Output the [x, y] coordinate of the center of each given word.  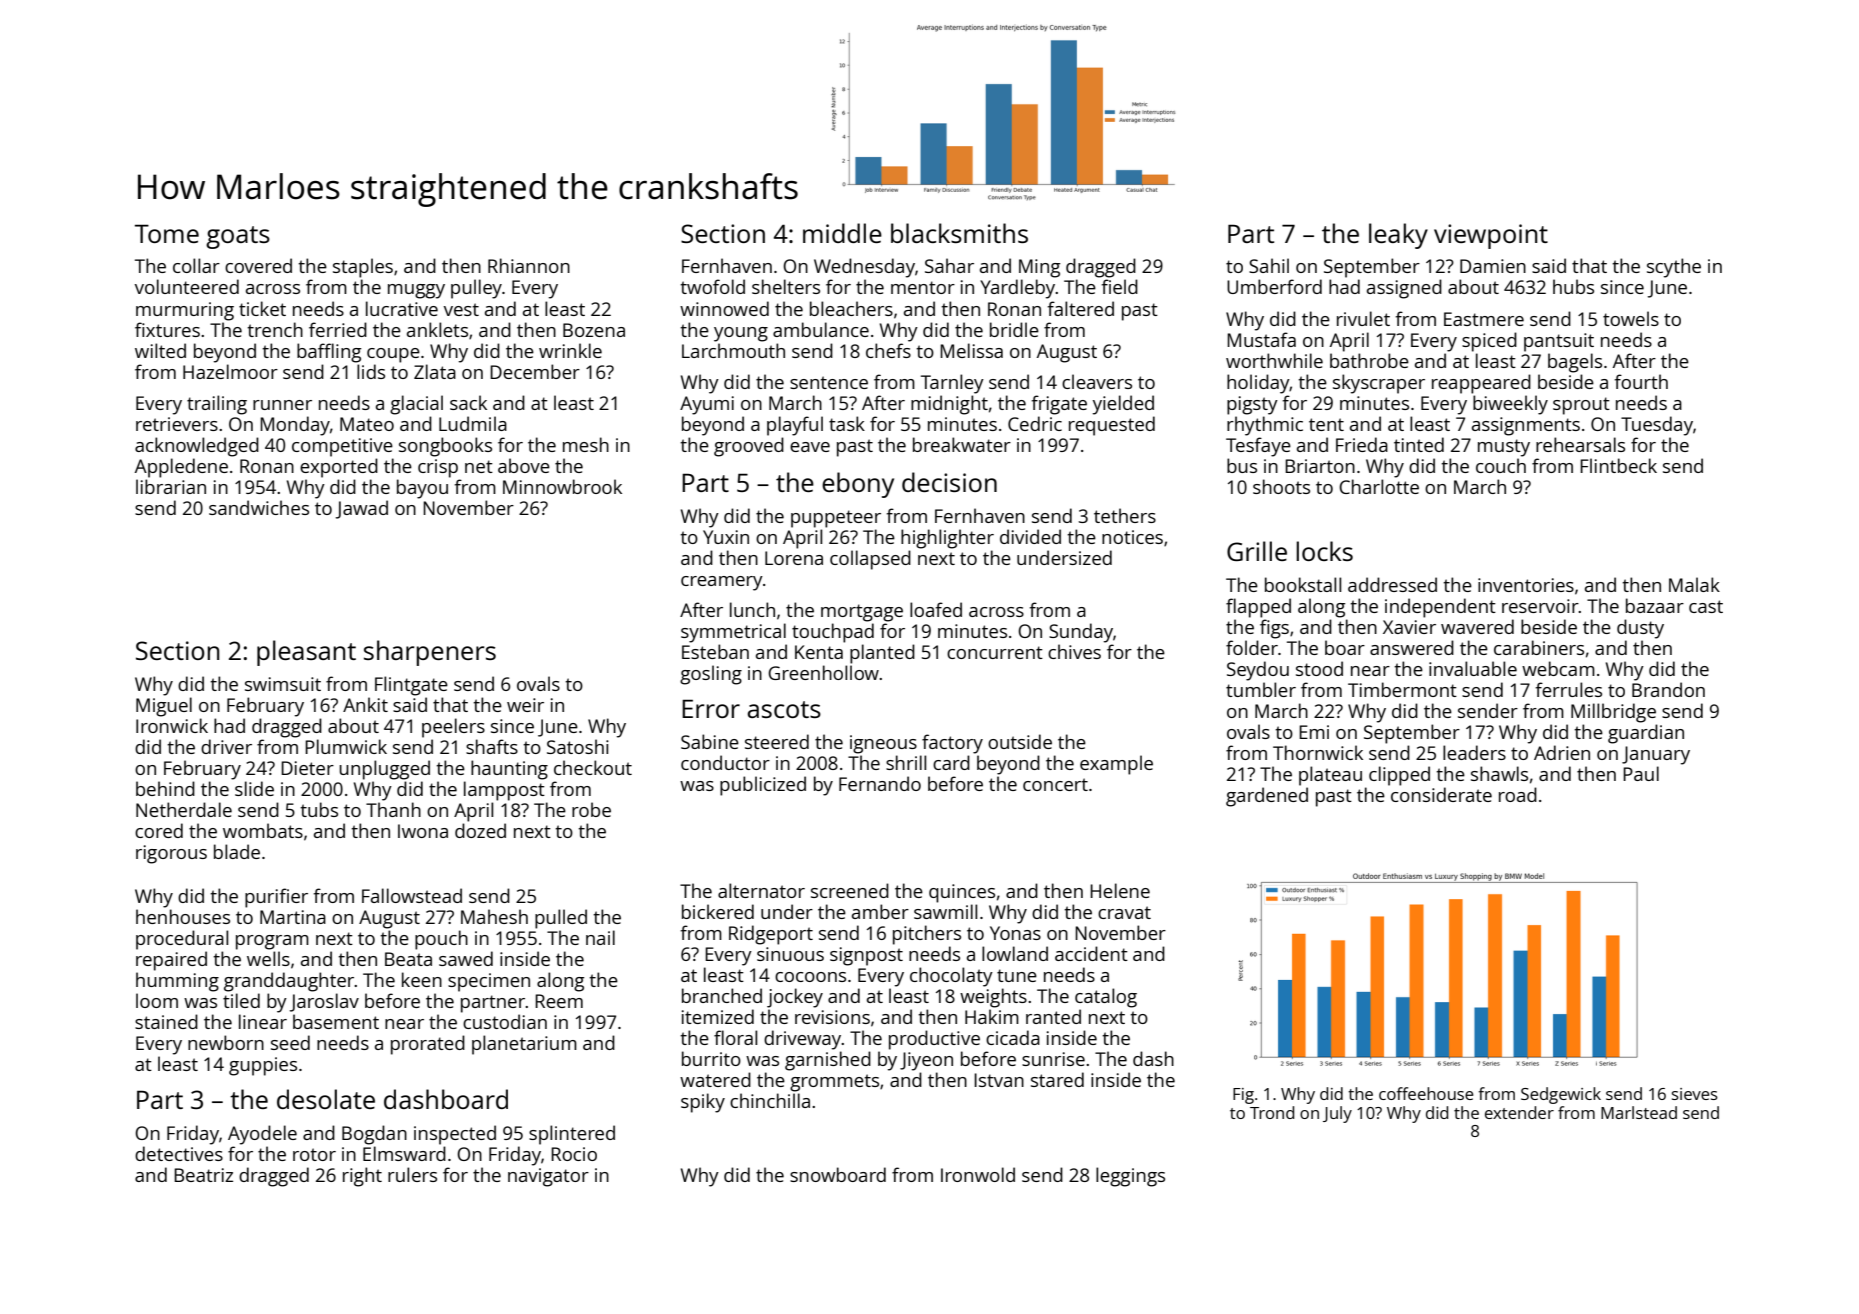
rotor [314, 1154]
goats [238, 237]
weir [525, 705]
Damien [1493, 266]
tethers [1125, 515]
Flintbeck [1618, 465]
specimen [489, 982]
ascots [784, 709]
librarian [171, 486]
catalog [1106, 998]
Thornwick [1318, 752]
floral [735, 1037]
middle [842, 233]
